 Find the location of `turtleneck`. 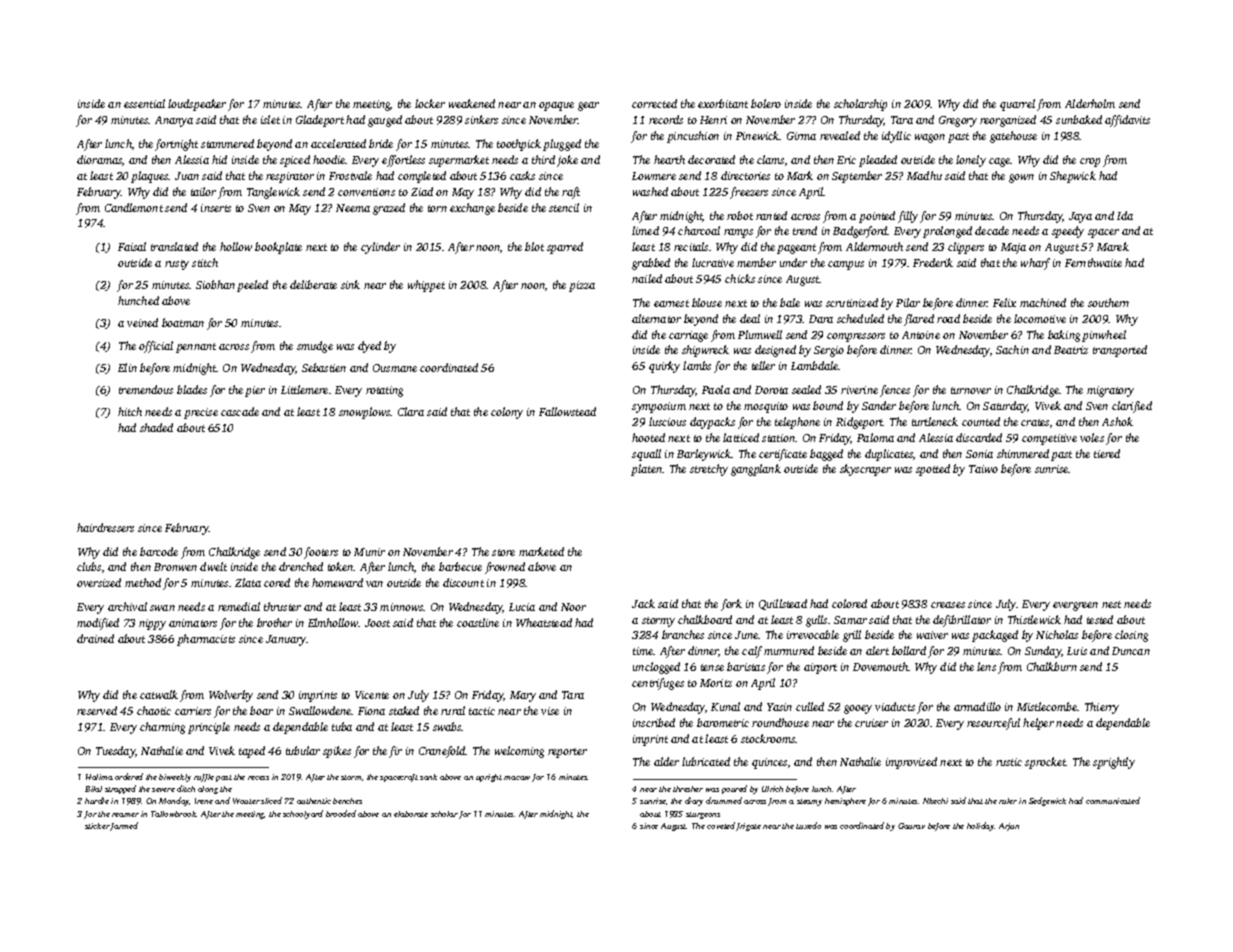

turtleneck is located at coordinates (935, 421).
